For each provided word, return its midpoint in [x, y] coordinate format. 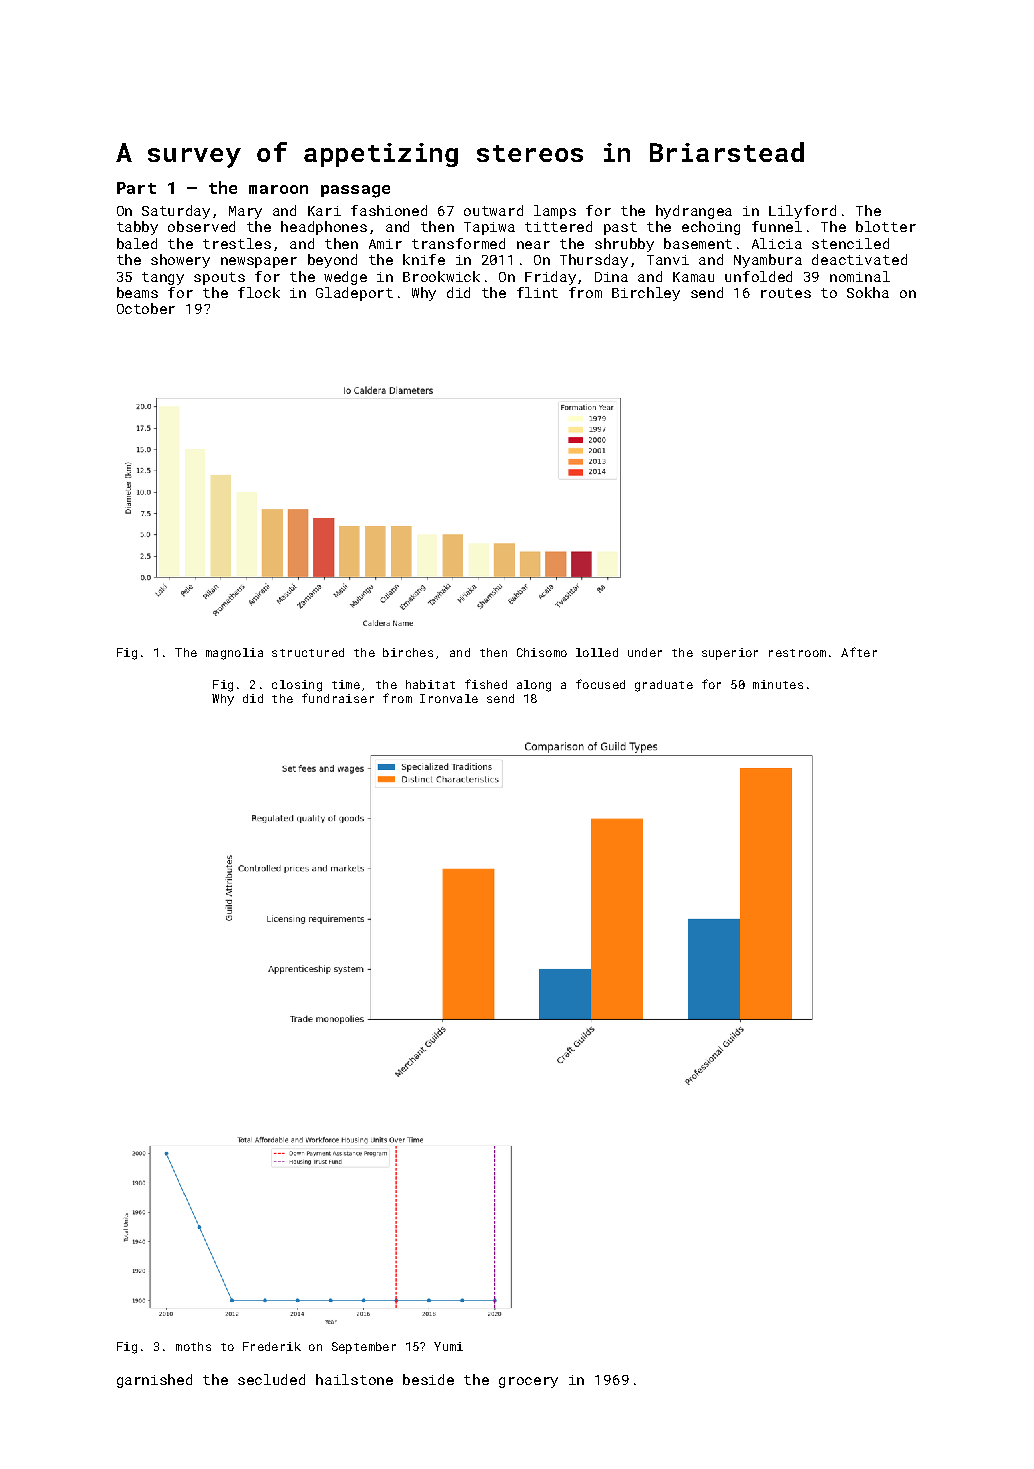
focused [600, 684]
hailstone [354, 1379]
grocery [528, 1382]
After [859, 652]
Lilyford [802, 212]
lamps [555, 212]
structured [308, 652]
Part [136, 188]
